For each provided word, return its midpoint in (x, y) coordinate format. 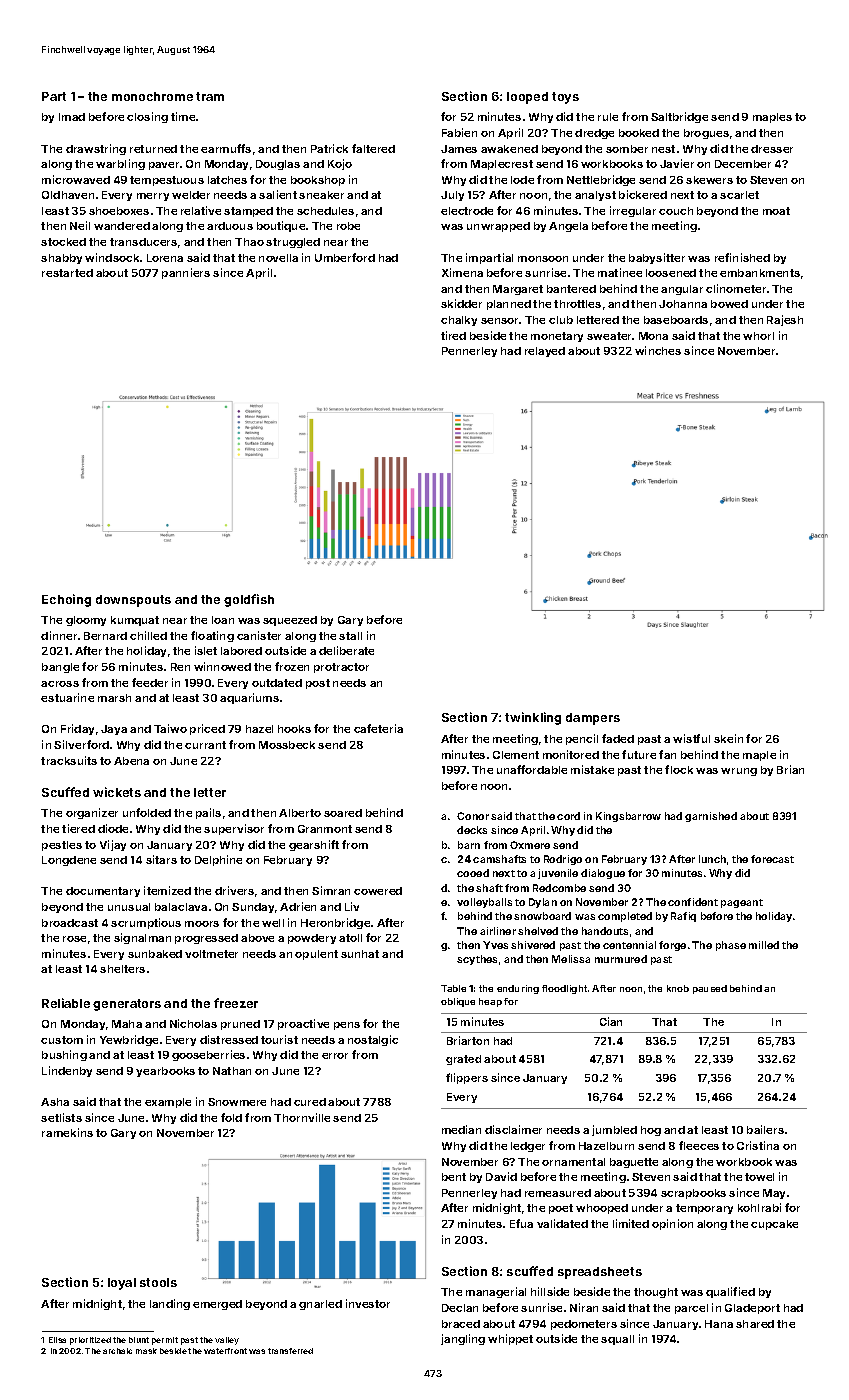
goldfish (249, 600)
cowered (378, 891)
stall (350, 636)
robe (348, 226)
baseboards (676, 320)
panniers (186, 273)
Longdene (69, 861)
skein (728, 738)
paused (710, 989)
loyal (122, 1284)
